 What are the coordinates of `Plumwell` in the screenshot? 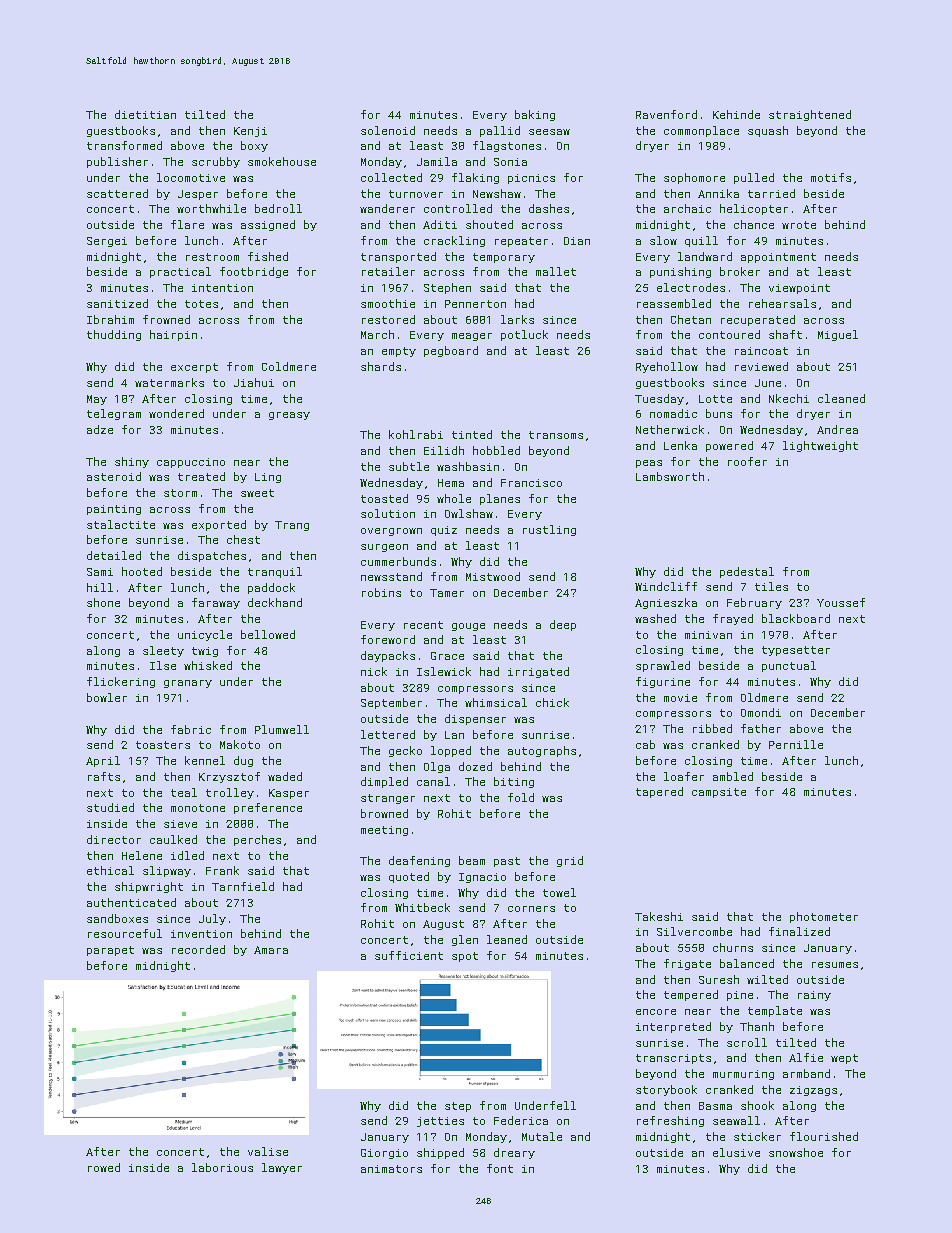 It's located at (282, 729).
